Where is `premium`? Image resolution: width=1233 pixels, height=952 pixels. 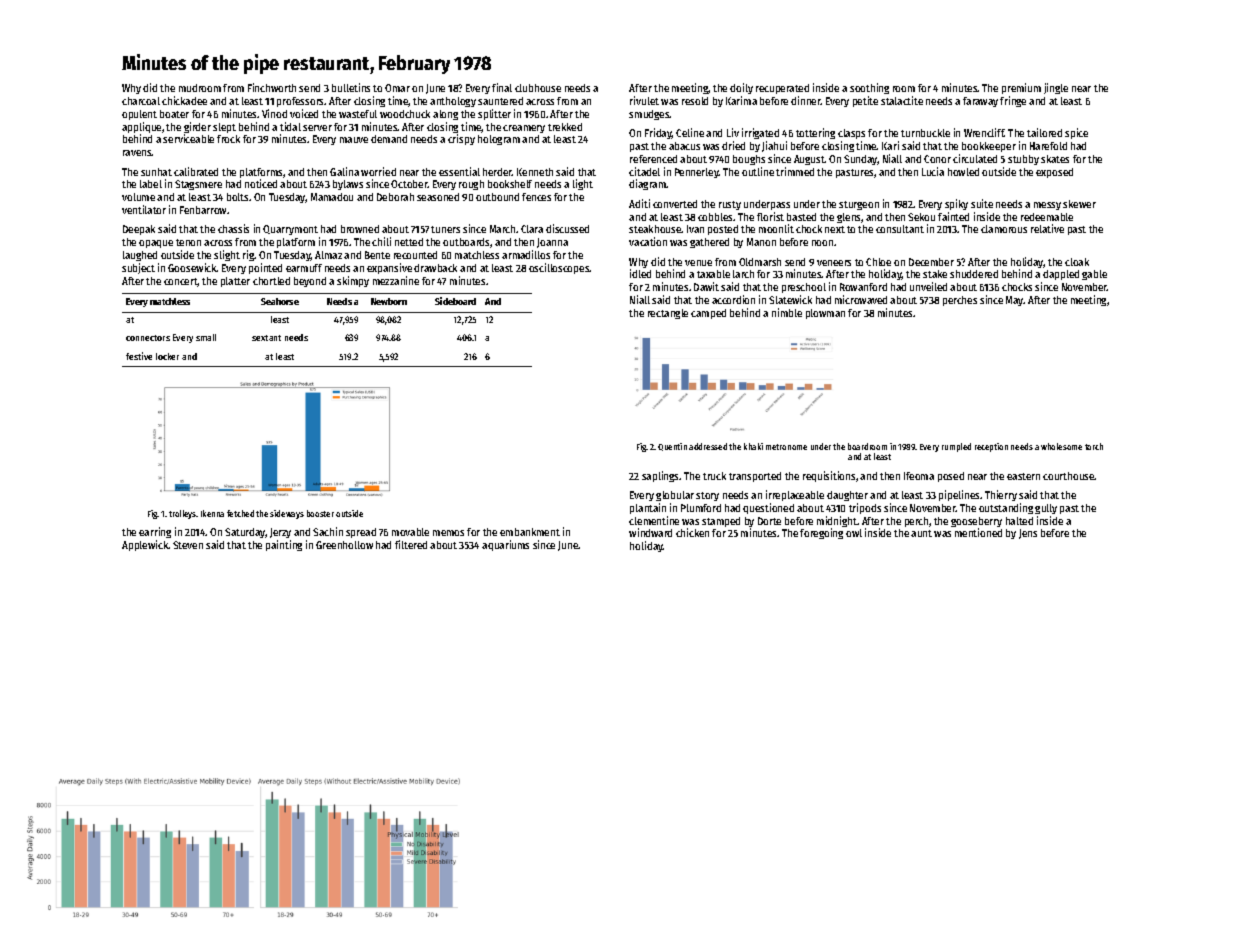
premium is located at coordinates (1021, 88).
